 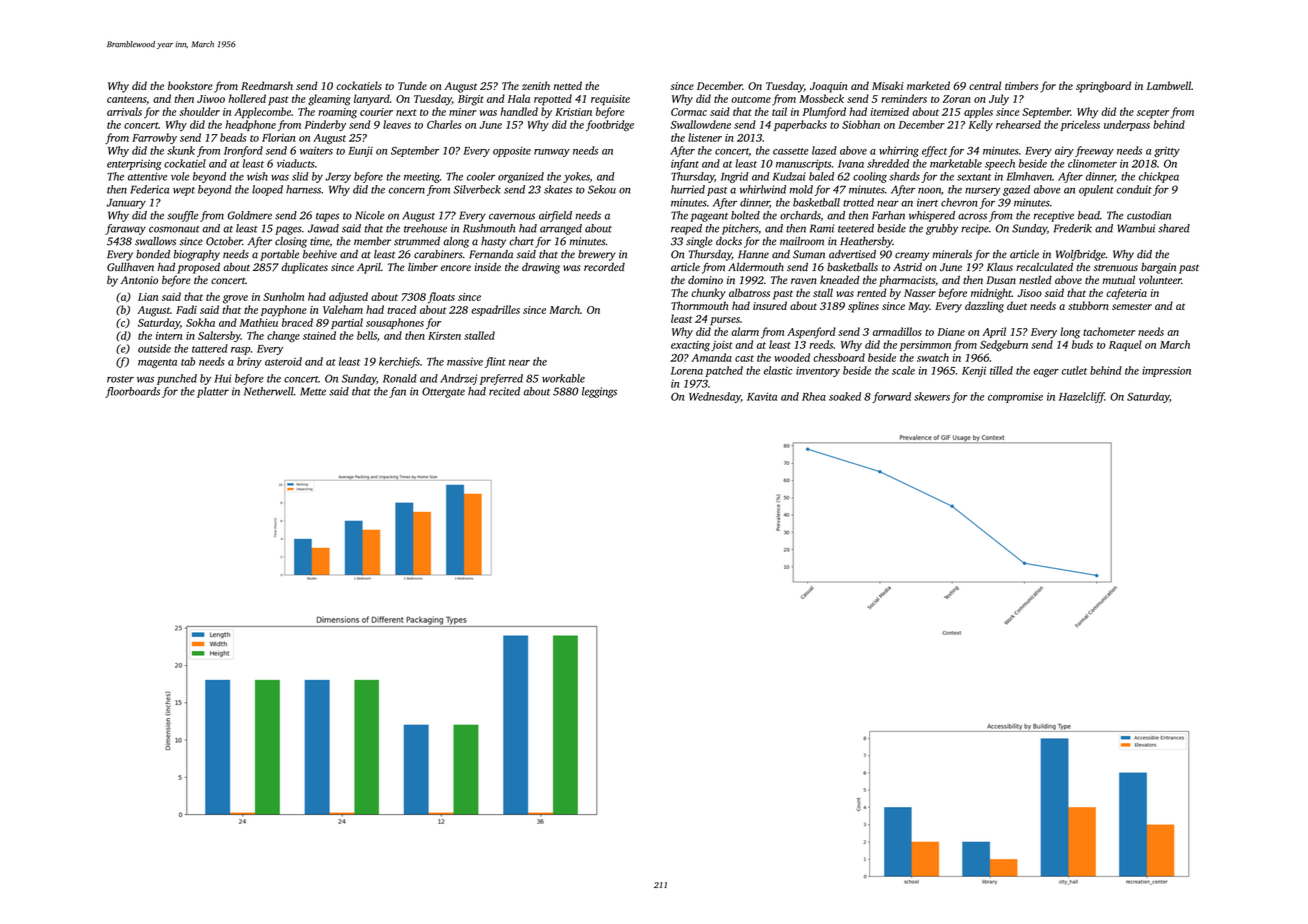 What do you see at coordinates (313, 391) in the screenshot?
I see `Mette` at bounding box center [313, 391].
